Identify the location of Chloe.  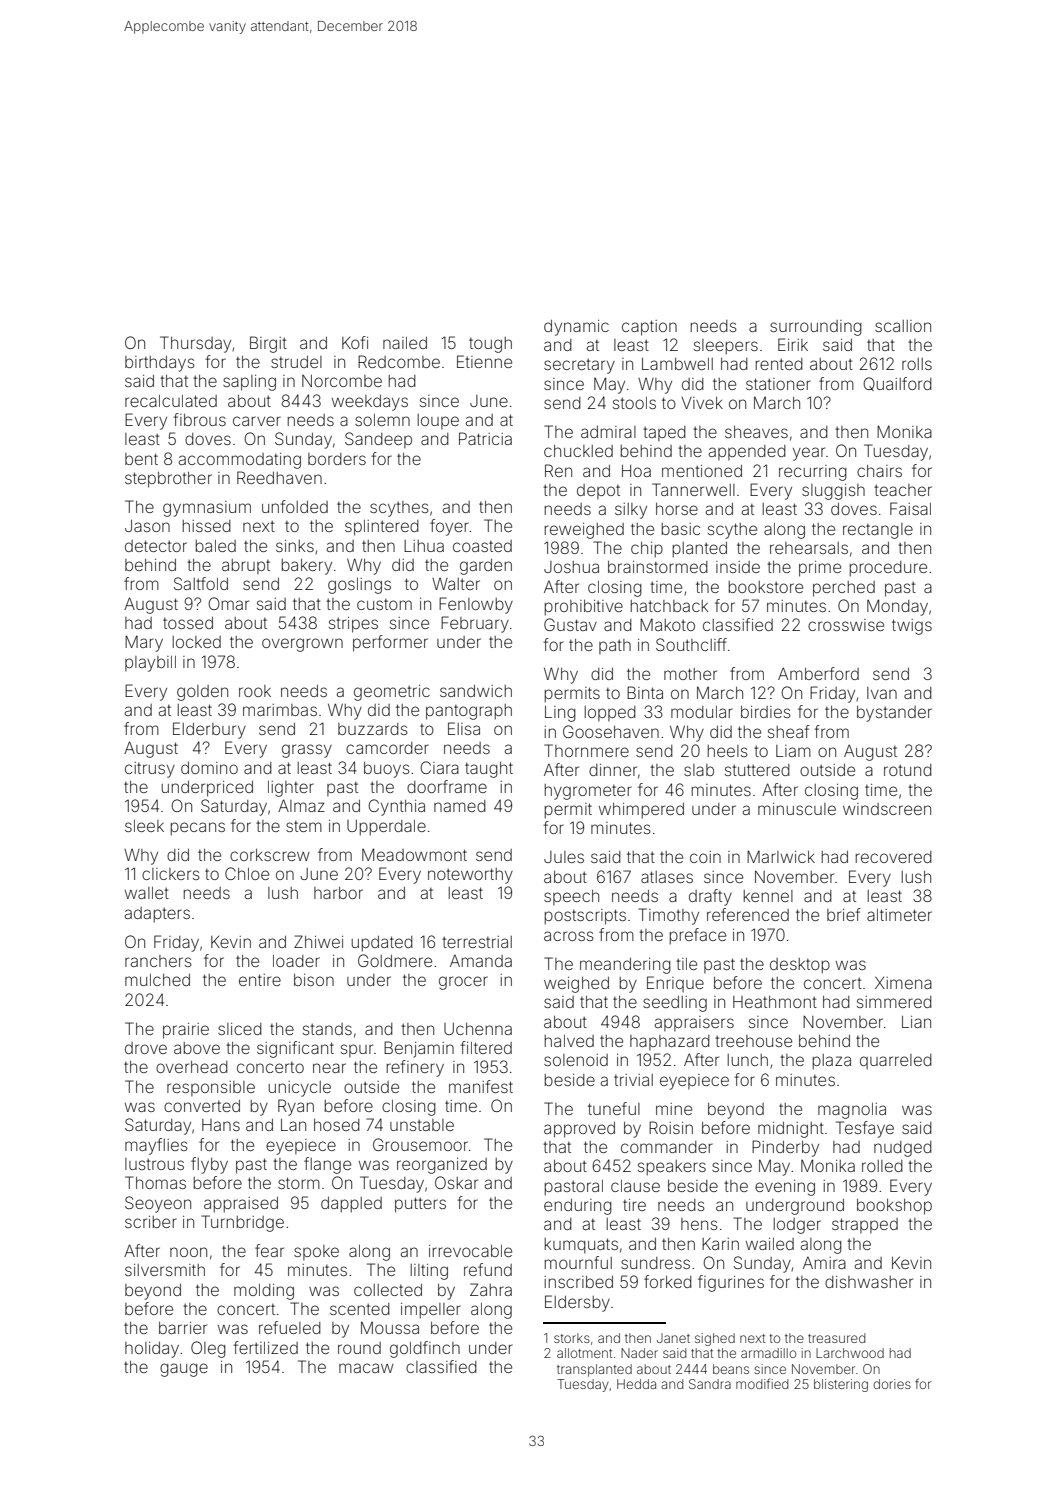
(247, 873).
